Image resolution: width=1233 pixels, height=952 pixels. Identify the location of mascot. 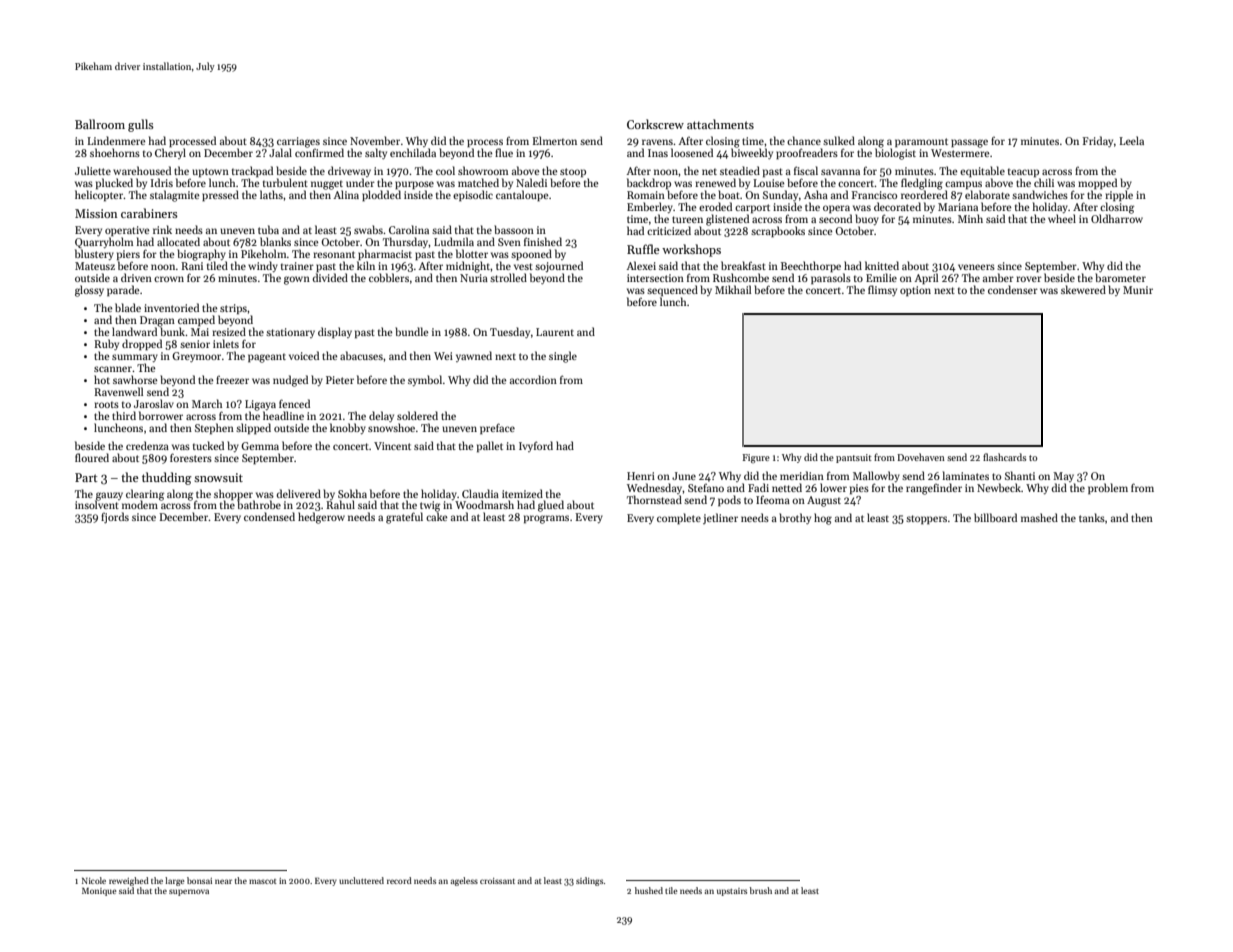
(263, 881).
